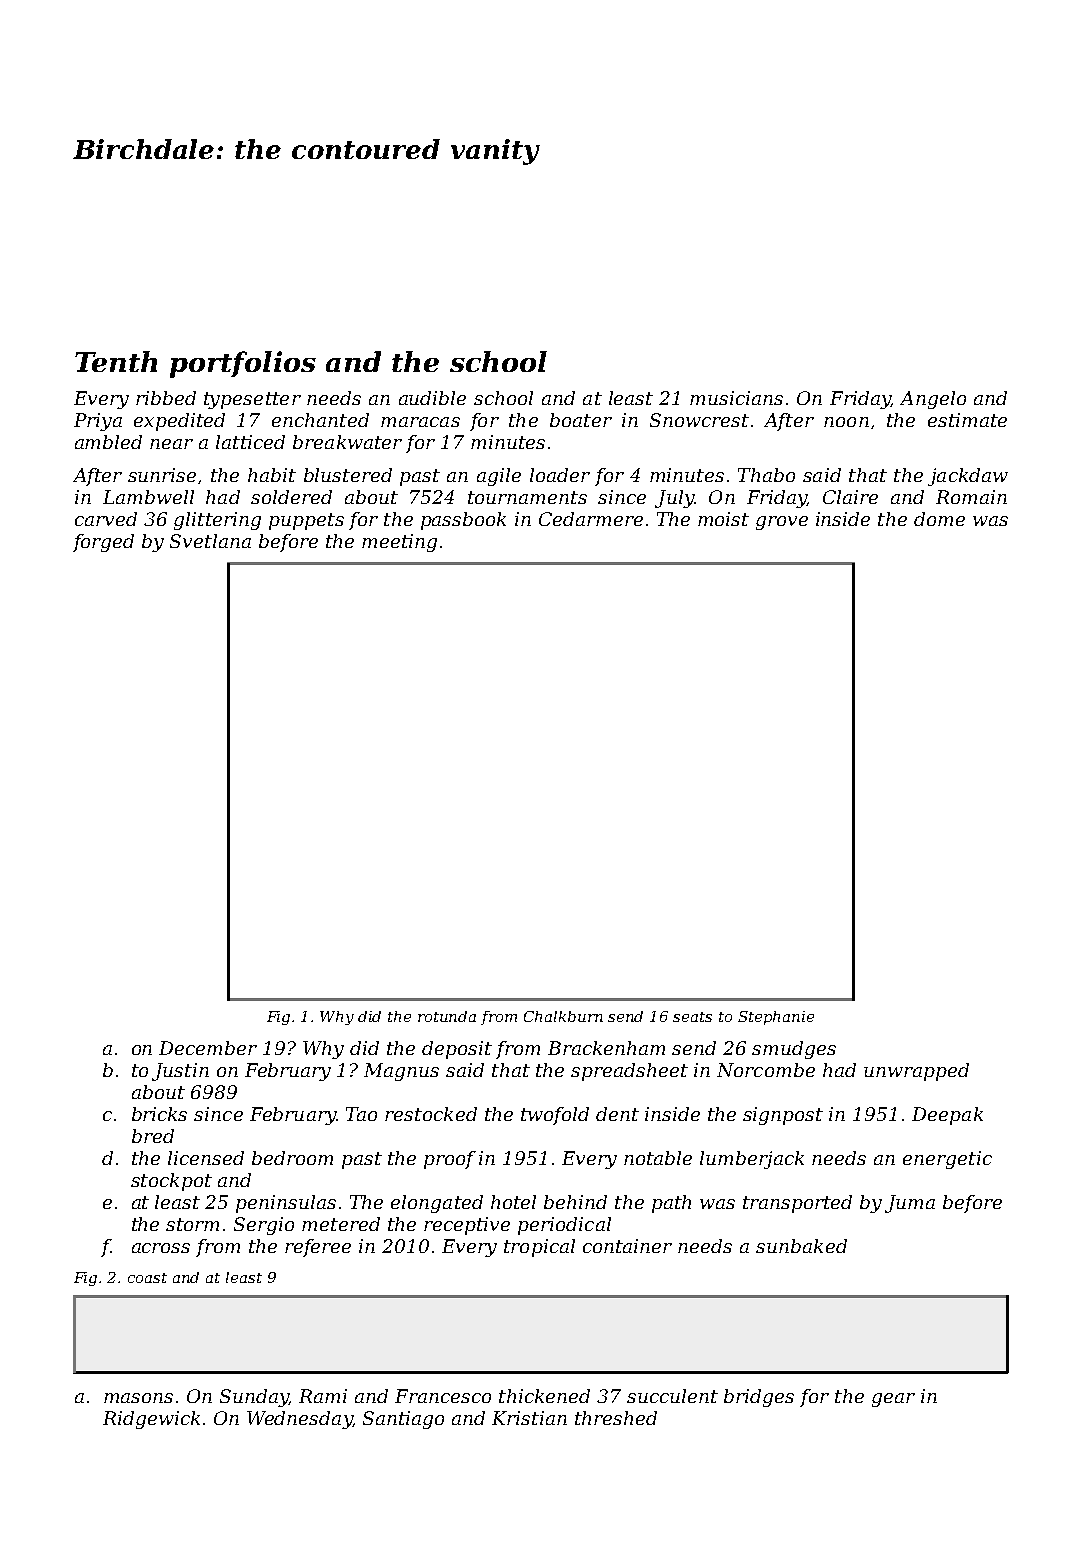 The width and height of the screenshot is (1082, 1567). Describe the element at coordinates (591, 519) in the screenshot. I see `Cedarmere` at that location.
